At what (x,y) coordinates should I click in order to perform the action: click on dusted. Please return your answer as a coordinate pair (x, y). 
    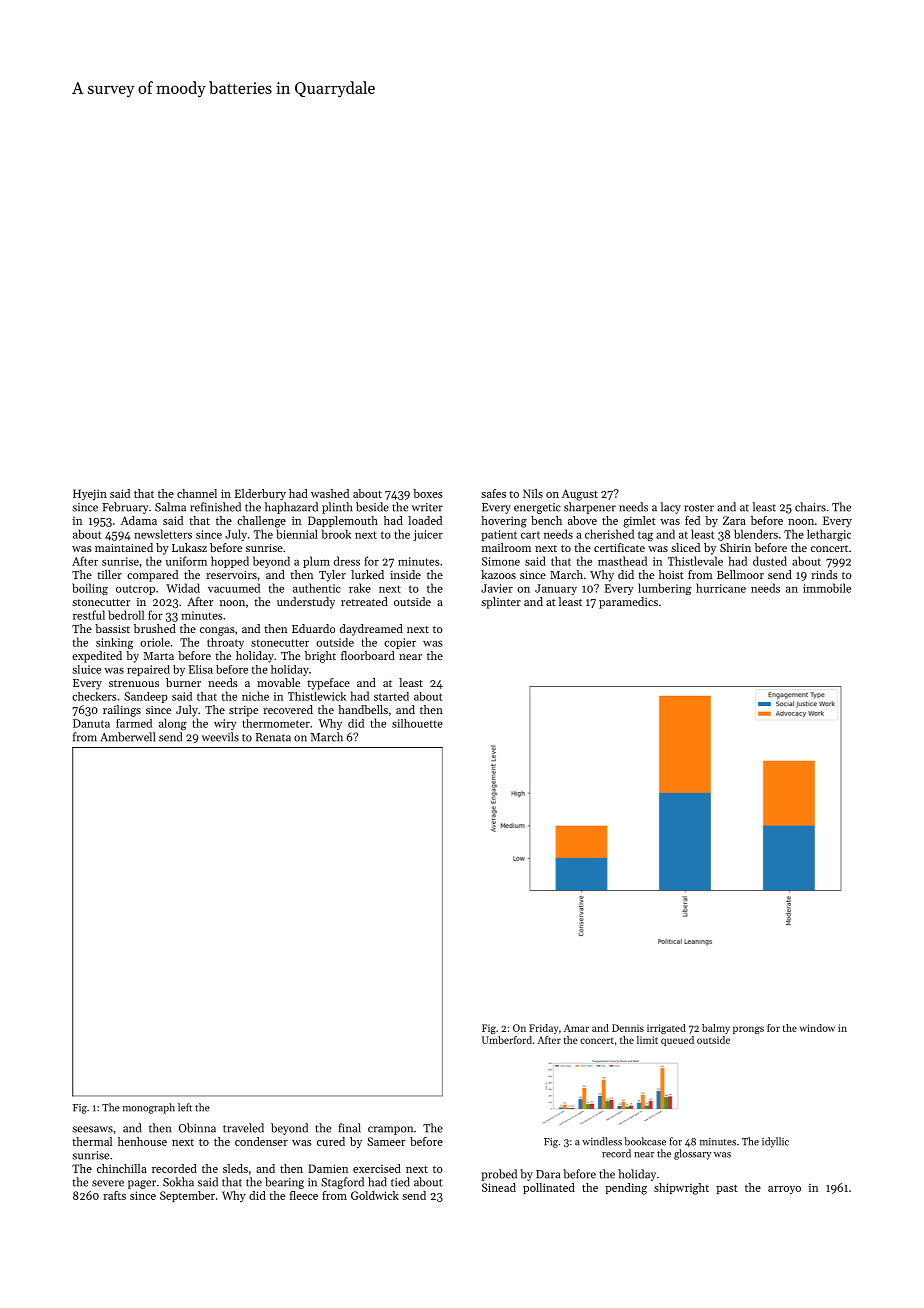
    Looking at the image, I should click on (770, 561).
